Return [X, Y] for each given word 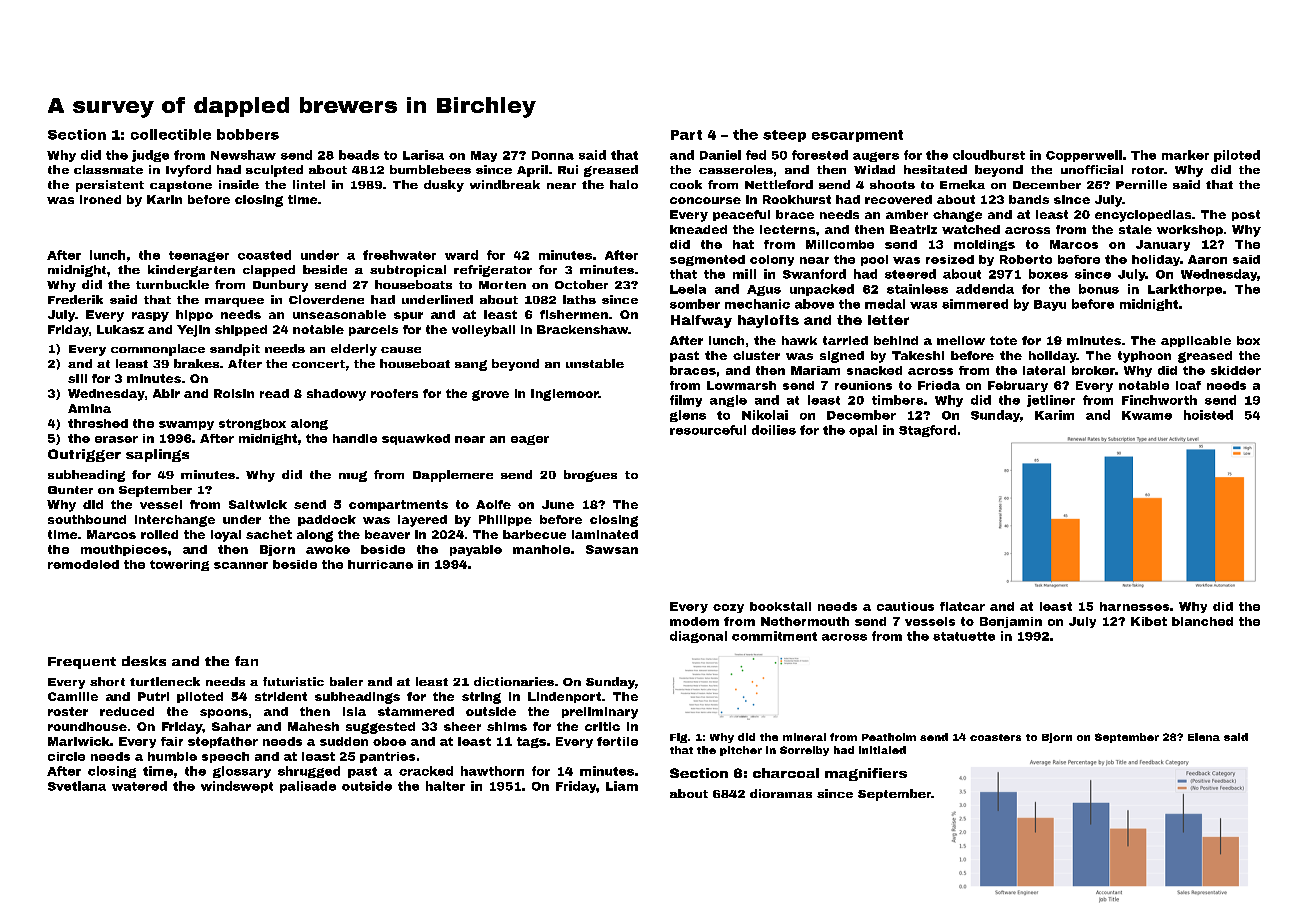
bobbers [248, 134]
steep [784, 136]
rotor [1148, 170]
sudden [344, 741]
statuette [964, 636]
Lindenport [564, 697]
